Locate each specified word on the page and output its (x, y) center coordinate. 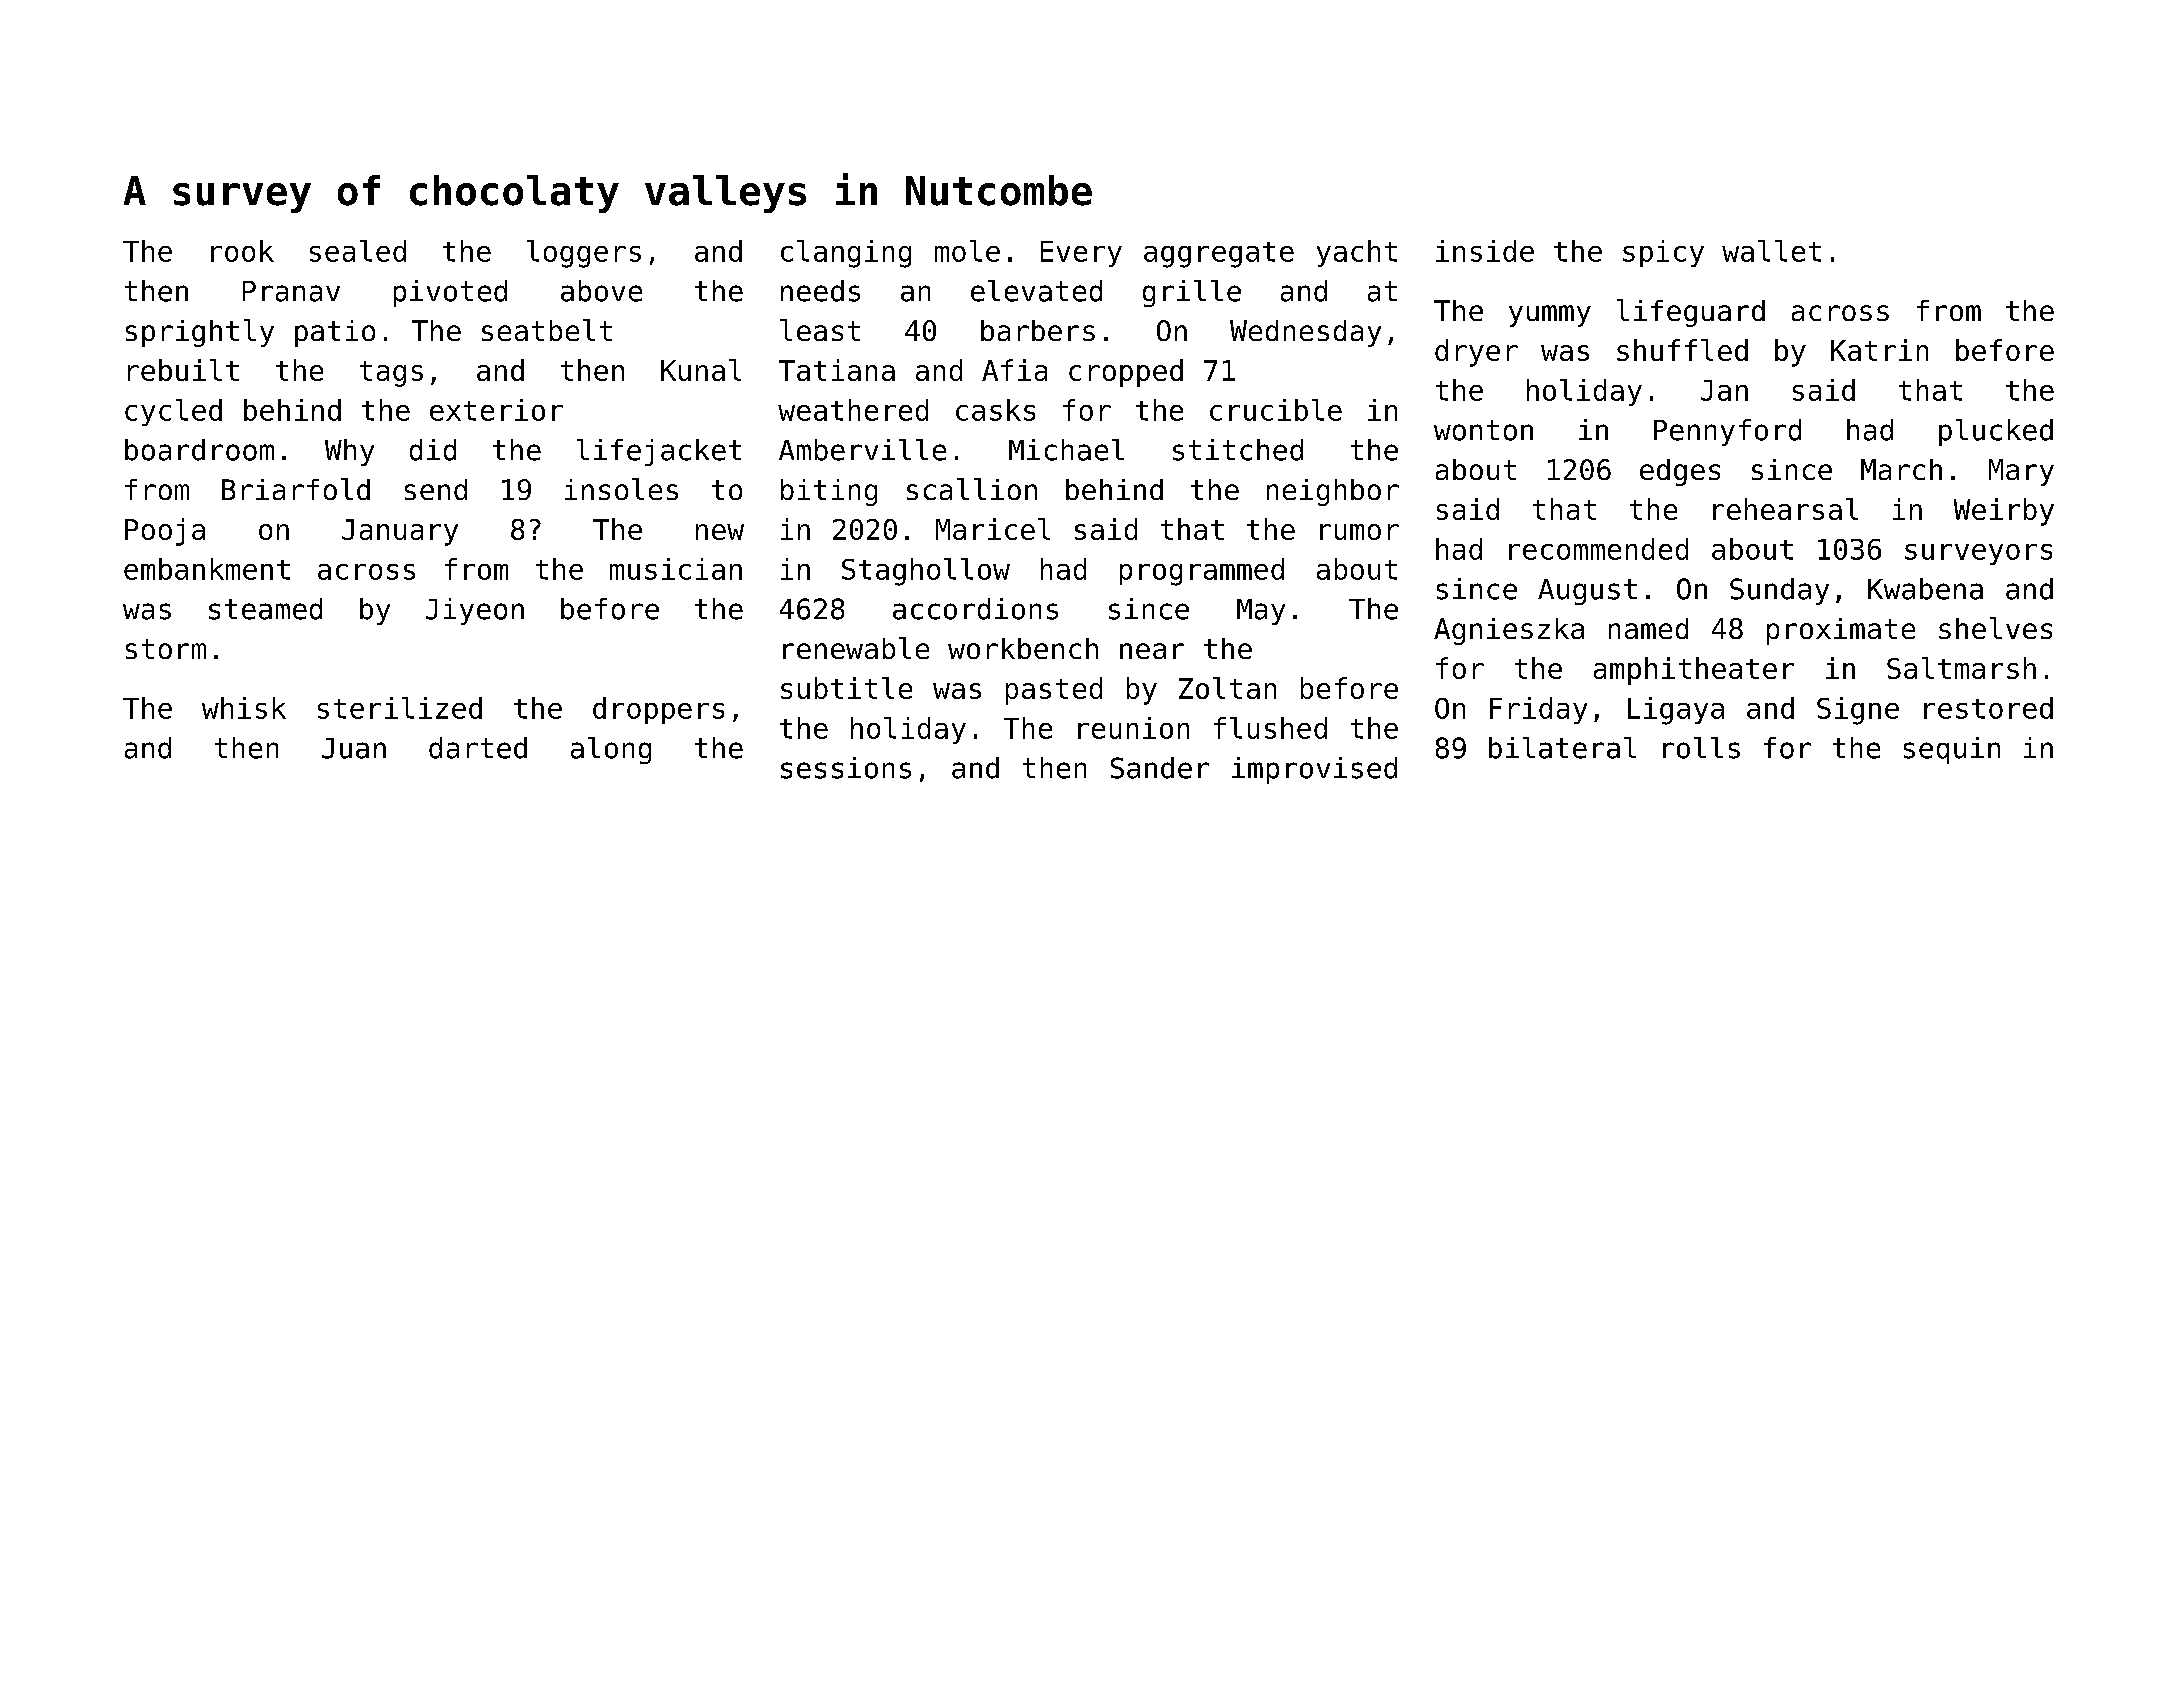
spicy (1663, 253)
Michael (1066, 450)
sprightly (200, 333)
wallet (1771, 251)
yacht (1357, 253)
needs (820, 291)
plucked (1996, 432)
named (1648, 628)
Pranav (291, 291)
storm (166, 649)
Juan (354, 748)
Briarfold (296, 489)
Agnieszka (1509, 631)
